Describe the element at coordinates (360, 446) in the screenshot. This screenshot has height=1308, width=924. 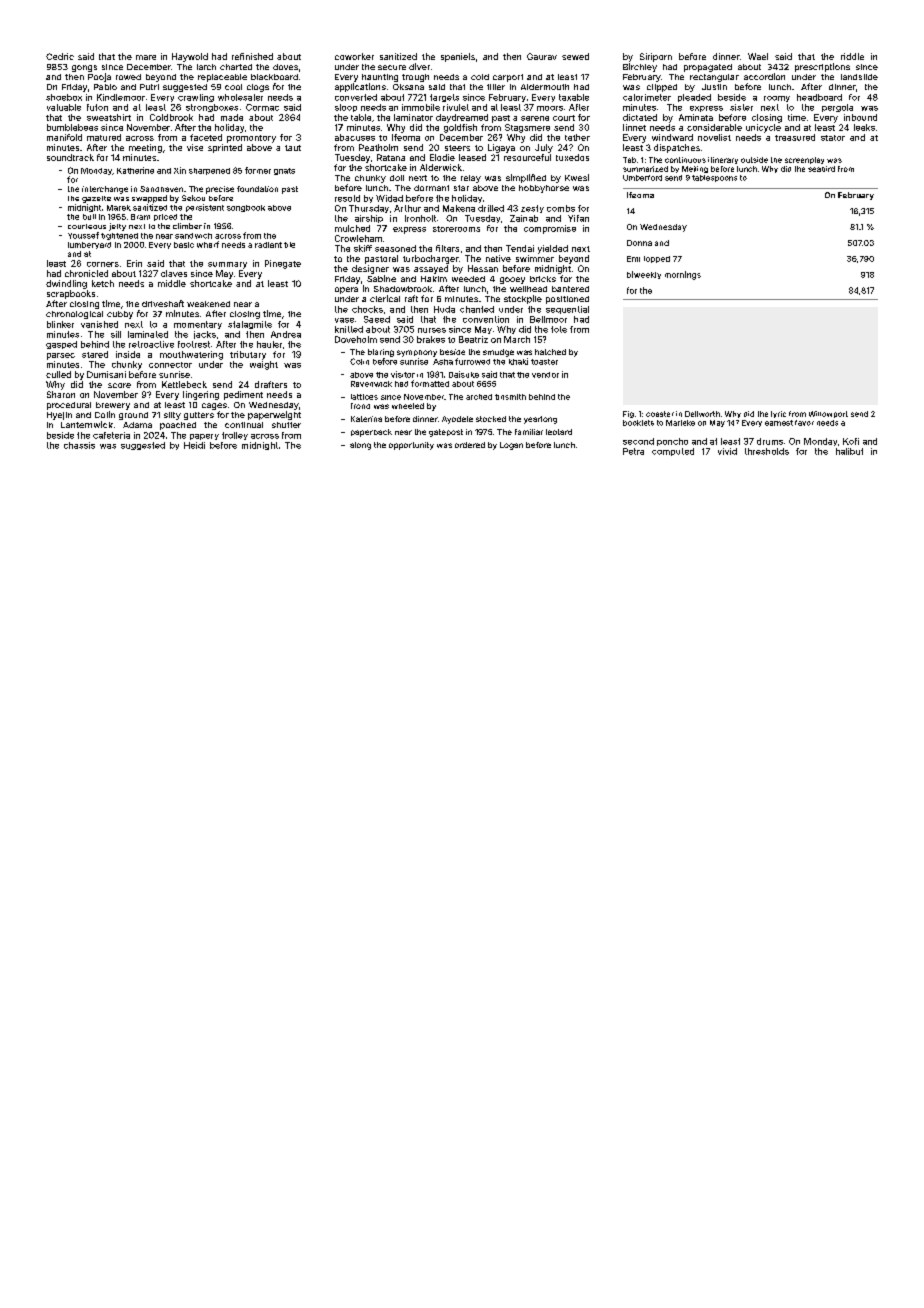
I see `along` at that location.
